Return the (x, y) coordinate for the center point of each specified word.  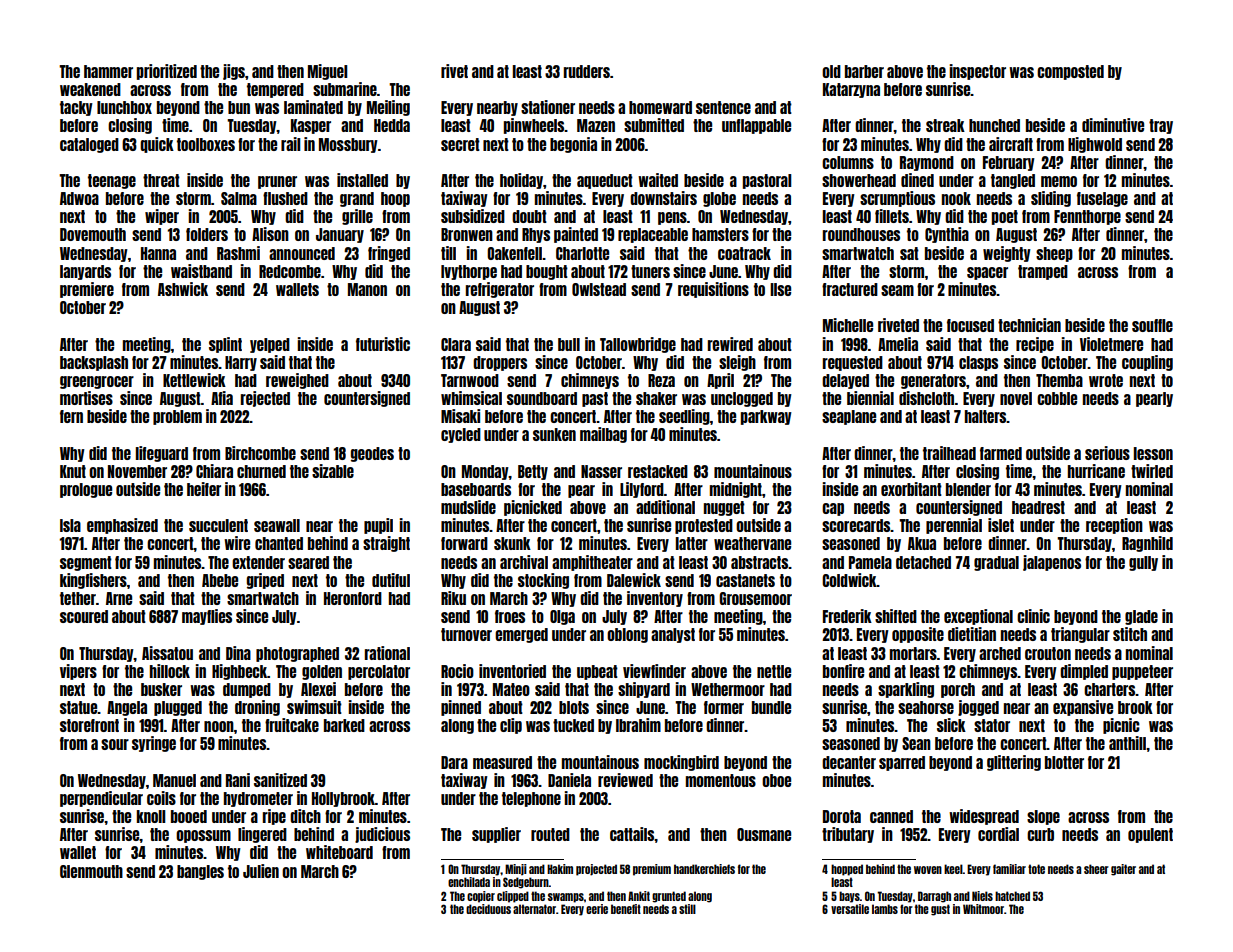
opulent (1150, 835)
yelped (270, 345)
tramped (1043, 272)
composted (1070, 72)
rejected (265, 399)
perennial (954, 526)
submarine (345, 89)
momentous (721, 780)
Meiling (388, 108)
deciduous (488, 909)
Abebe (220, 580)
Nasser (601, 471)
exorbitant (911, 489)
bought (547, 272)
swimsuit (314, 707)
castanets (745, 580)
